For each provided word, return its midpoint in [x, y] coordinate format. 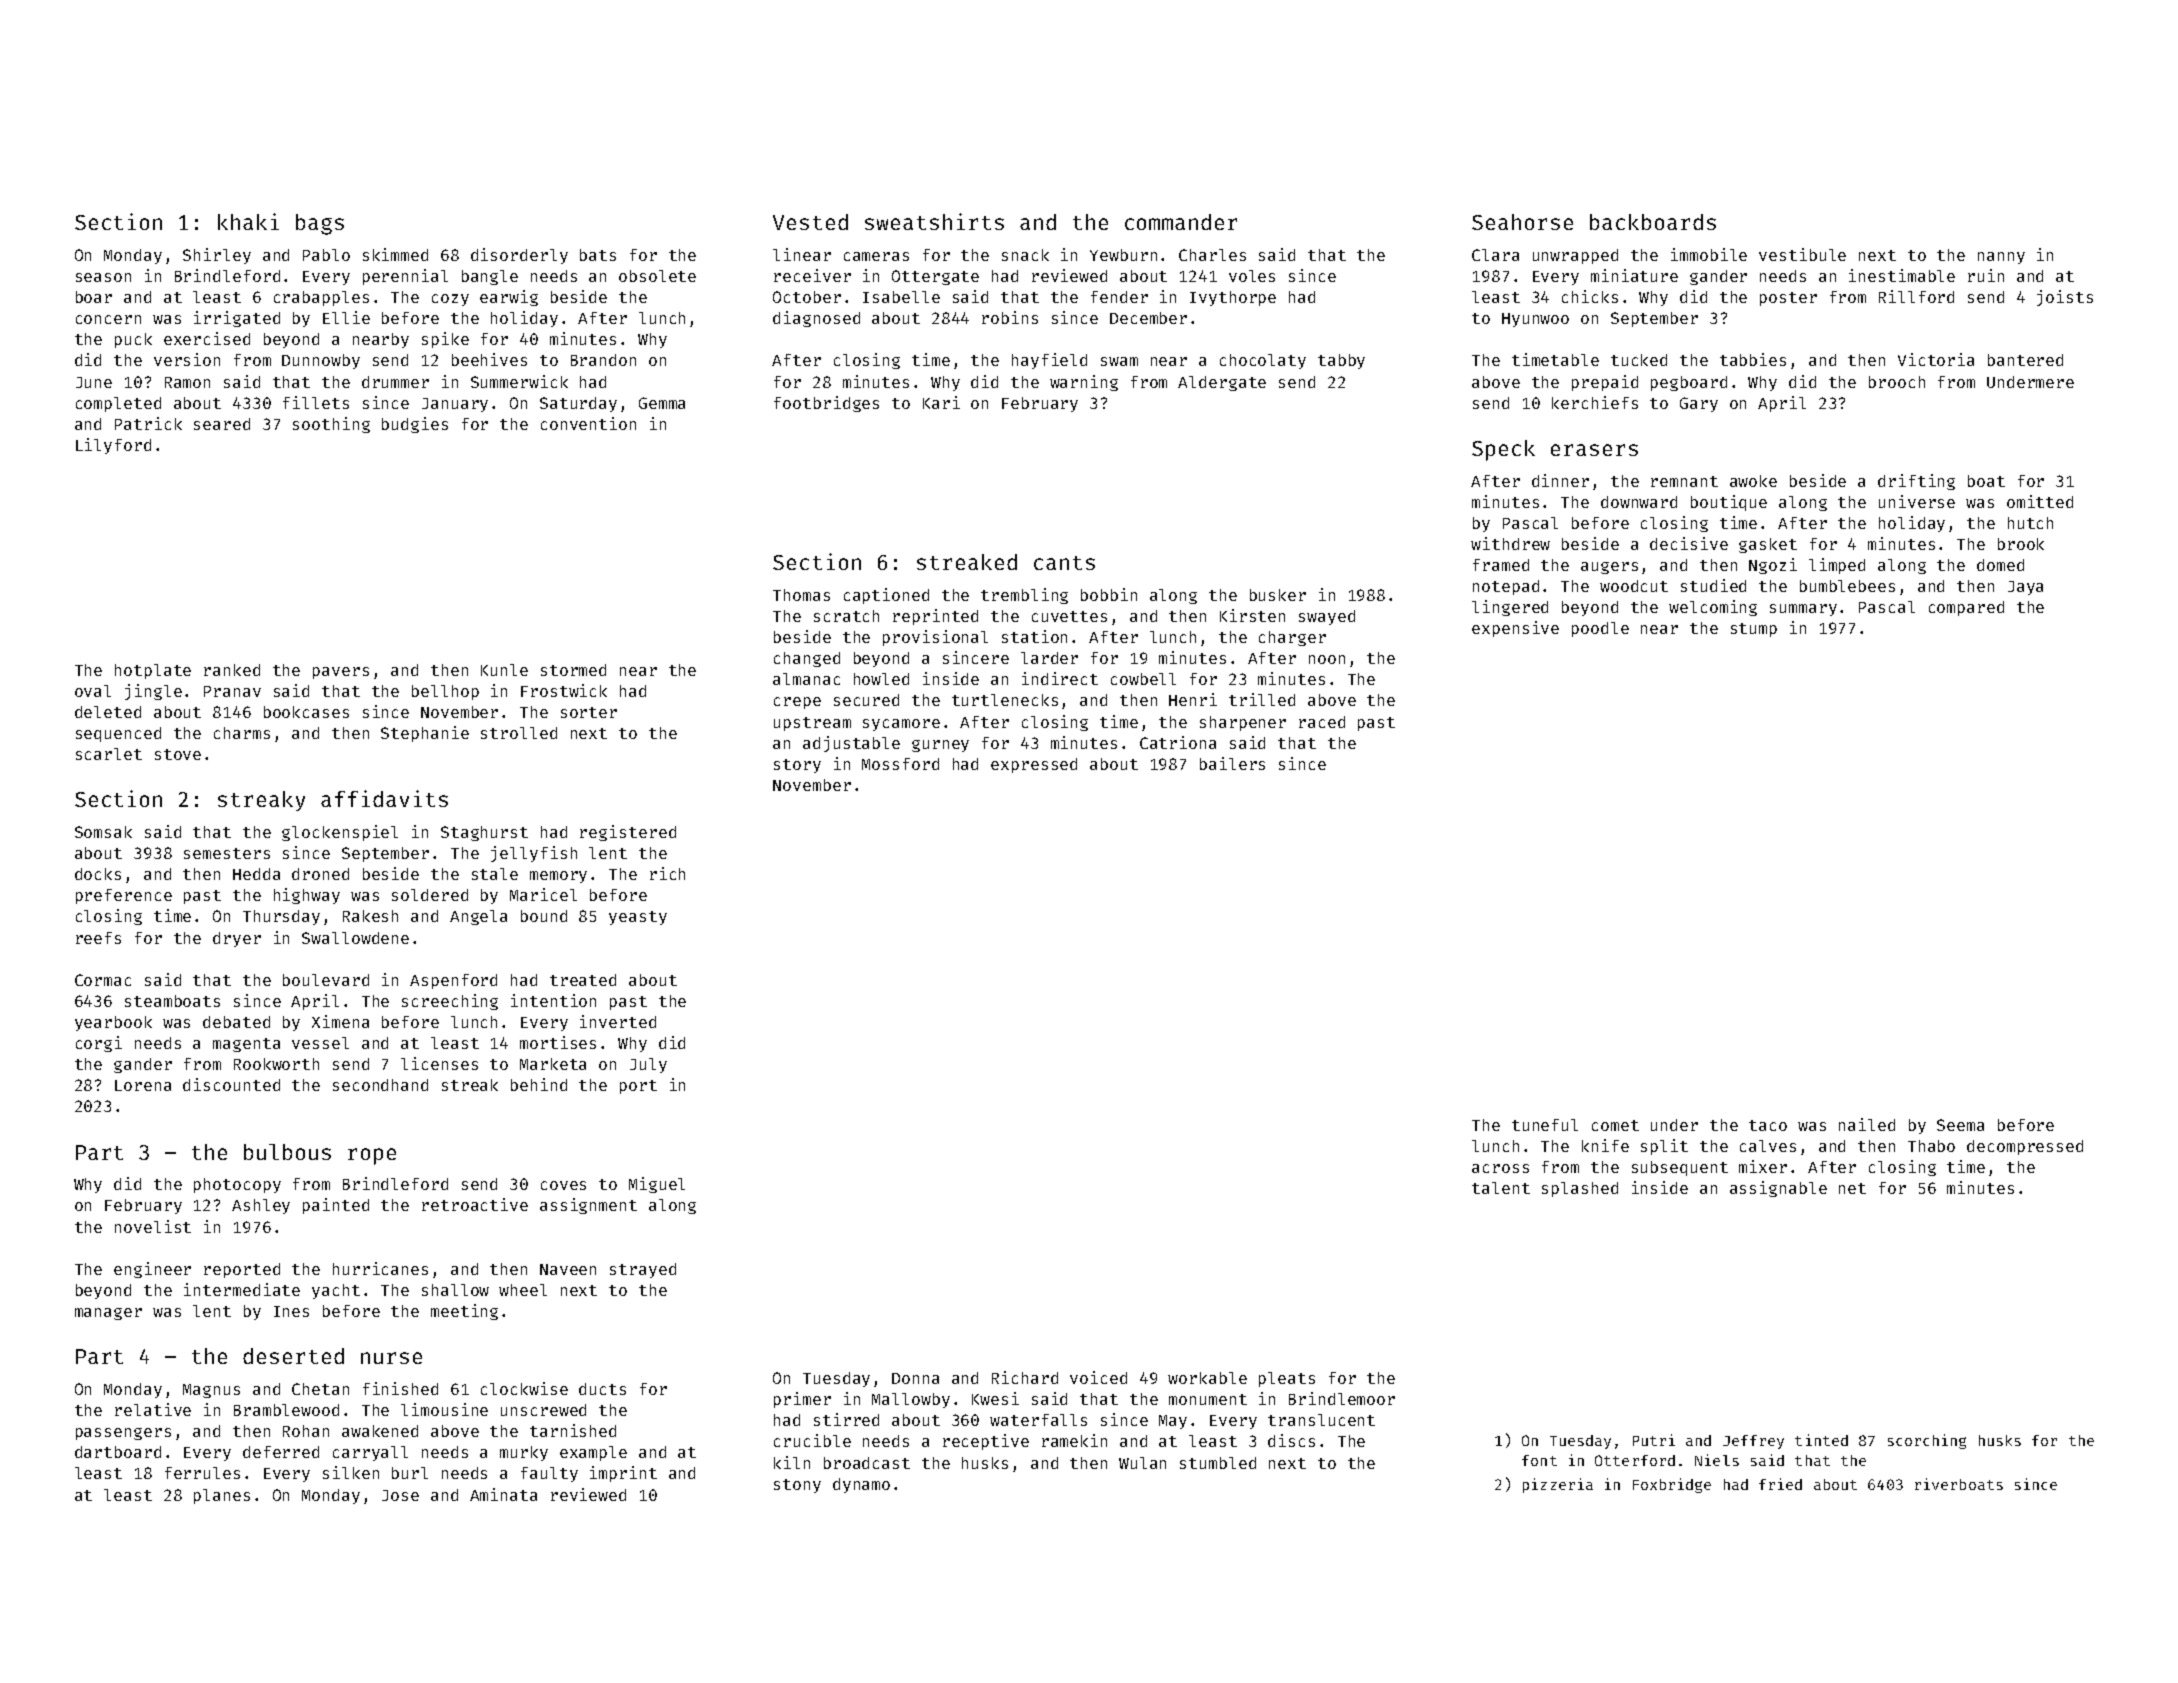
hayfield [1049, 361]
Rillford [1916, 296]
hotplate [153, 671]
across [1500, 1168]
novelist [153, 1226]
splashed [1580, 1189]
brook [2021, 544]
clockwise [524, 1388]
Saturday [578, 404]
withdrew [1510, 543]
